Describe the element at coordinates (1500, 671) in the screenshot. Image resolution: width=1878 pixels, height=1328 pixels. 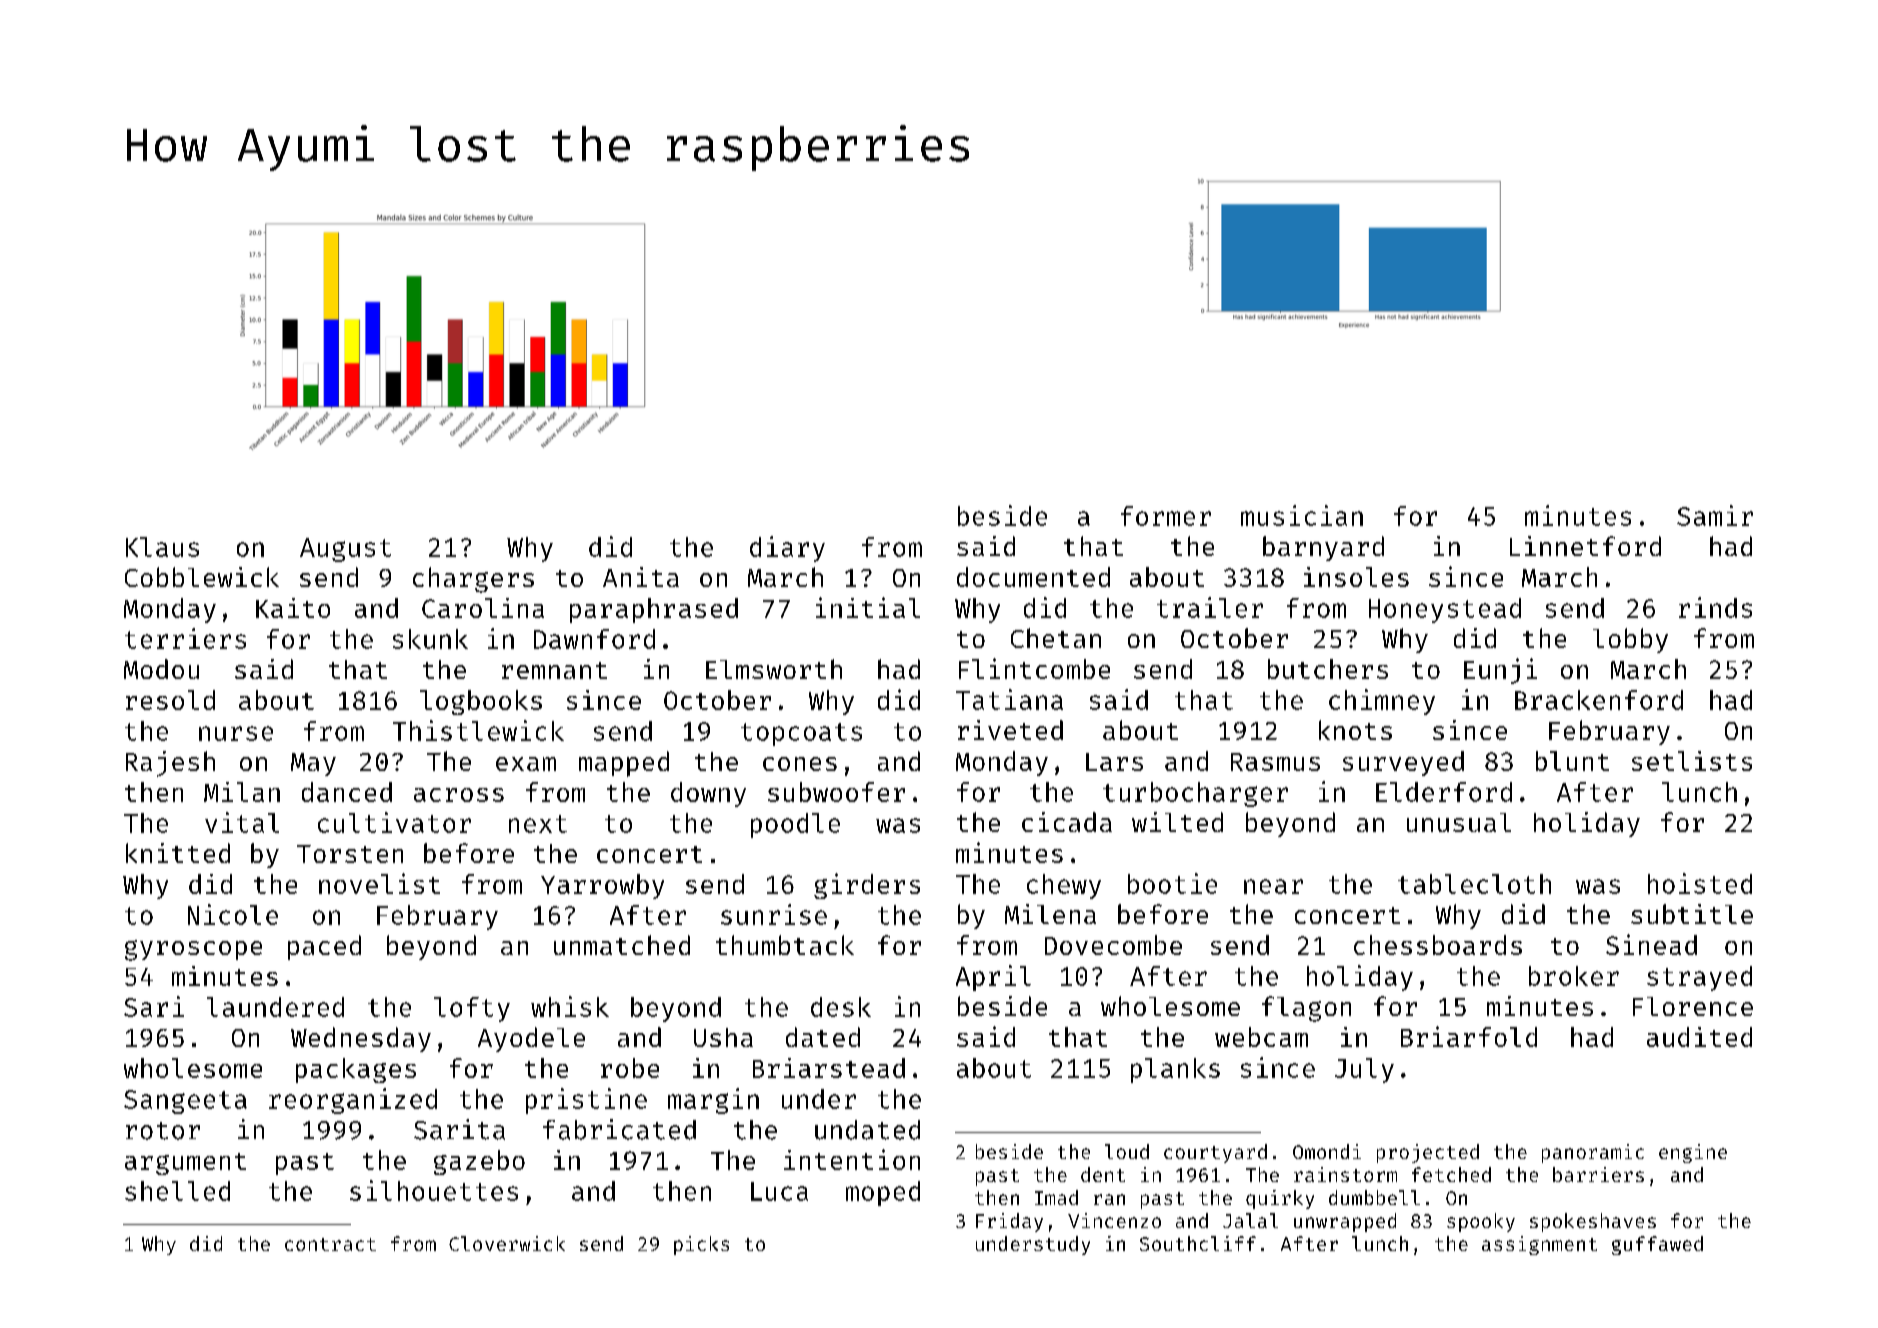
I see `Eunji` at that location.
